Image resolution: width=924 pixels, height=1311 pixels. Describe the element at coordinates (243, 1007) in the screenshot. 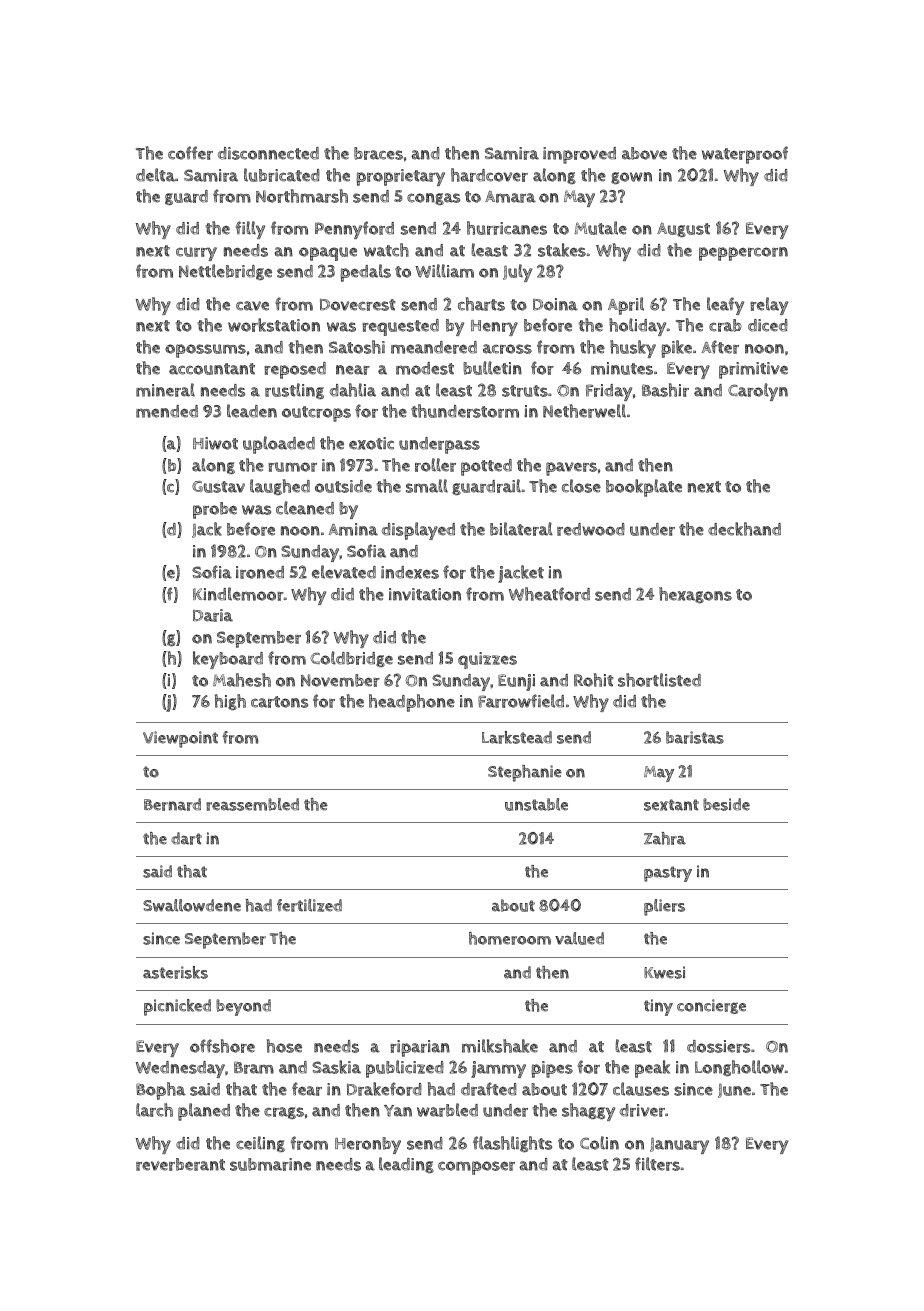

I see `beyond` at that location.
